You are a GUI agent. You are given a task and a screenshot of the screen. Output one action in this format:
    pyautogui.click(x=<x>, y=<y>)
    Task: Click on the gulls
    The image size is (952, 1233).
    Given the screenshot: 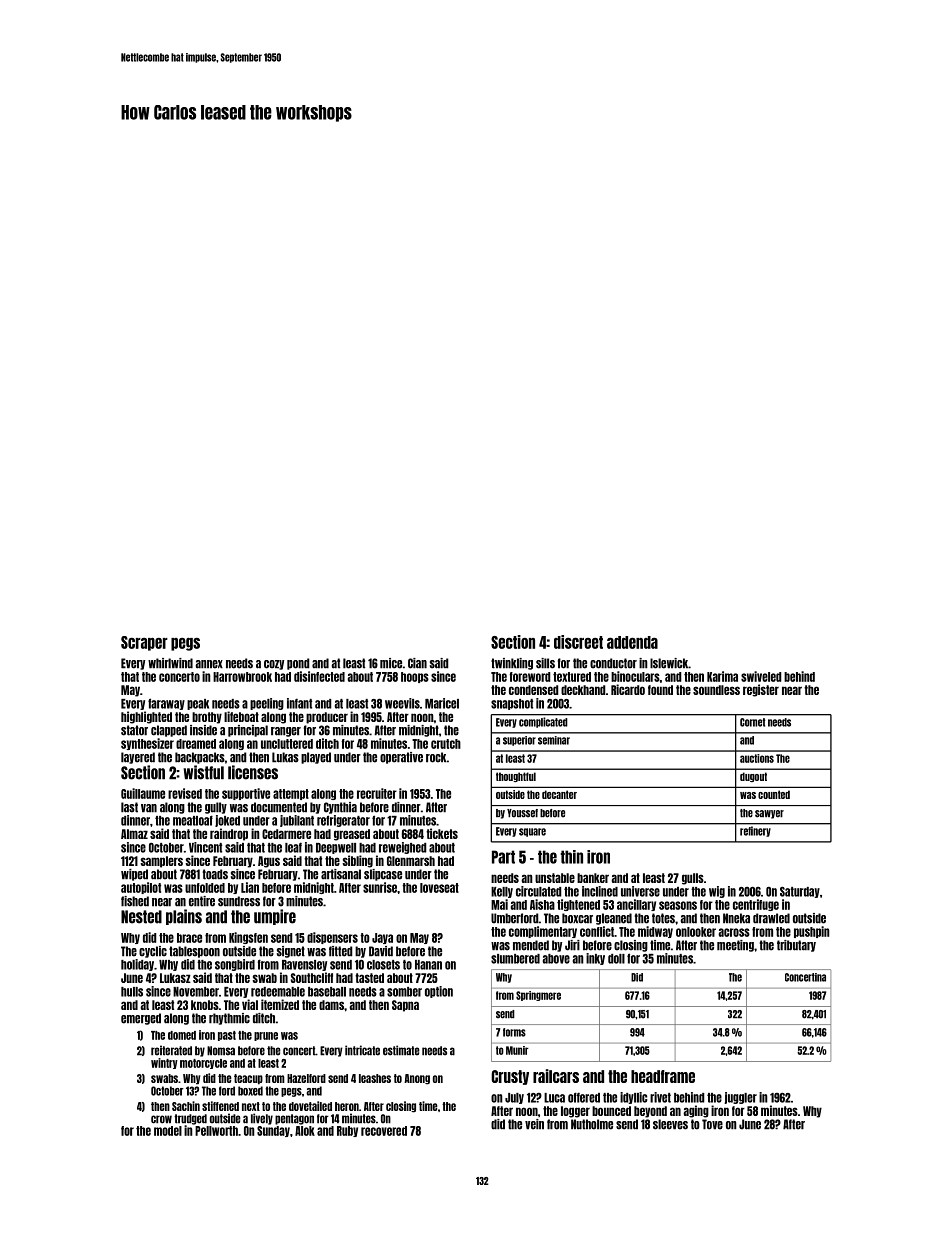 What is the action you would take?
    pyautogui.click(x=693, y=879)
